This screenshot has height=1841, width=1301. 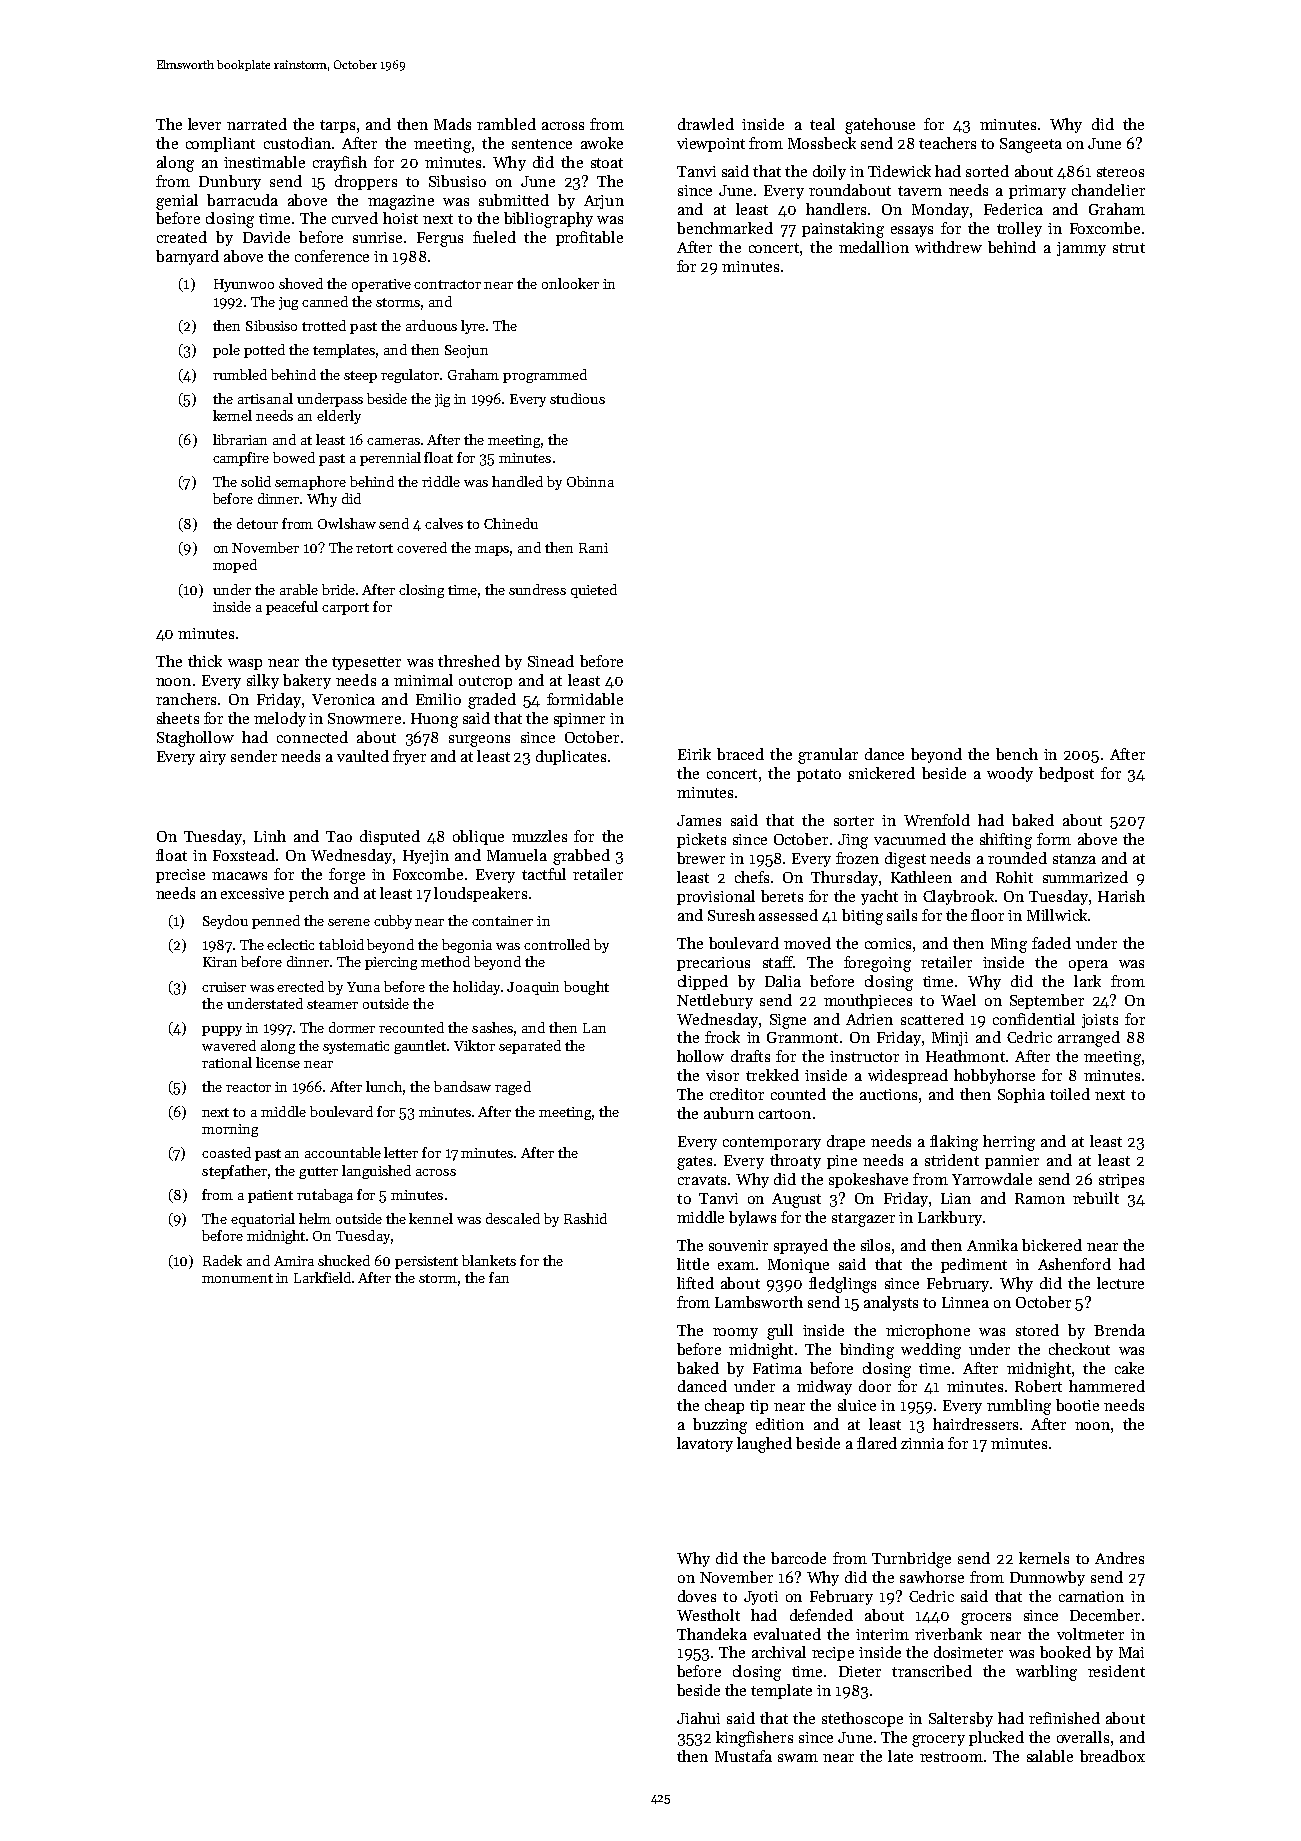 I want to click on Brenda, so click(x=1119, y=1330).
